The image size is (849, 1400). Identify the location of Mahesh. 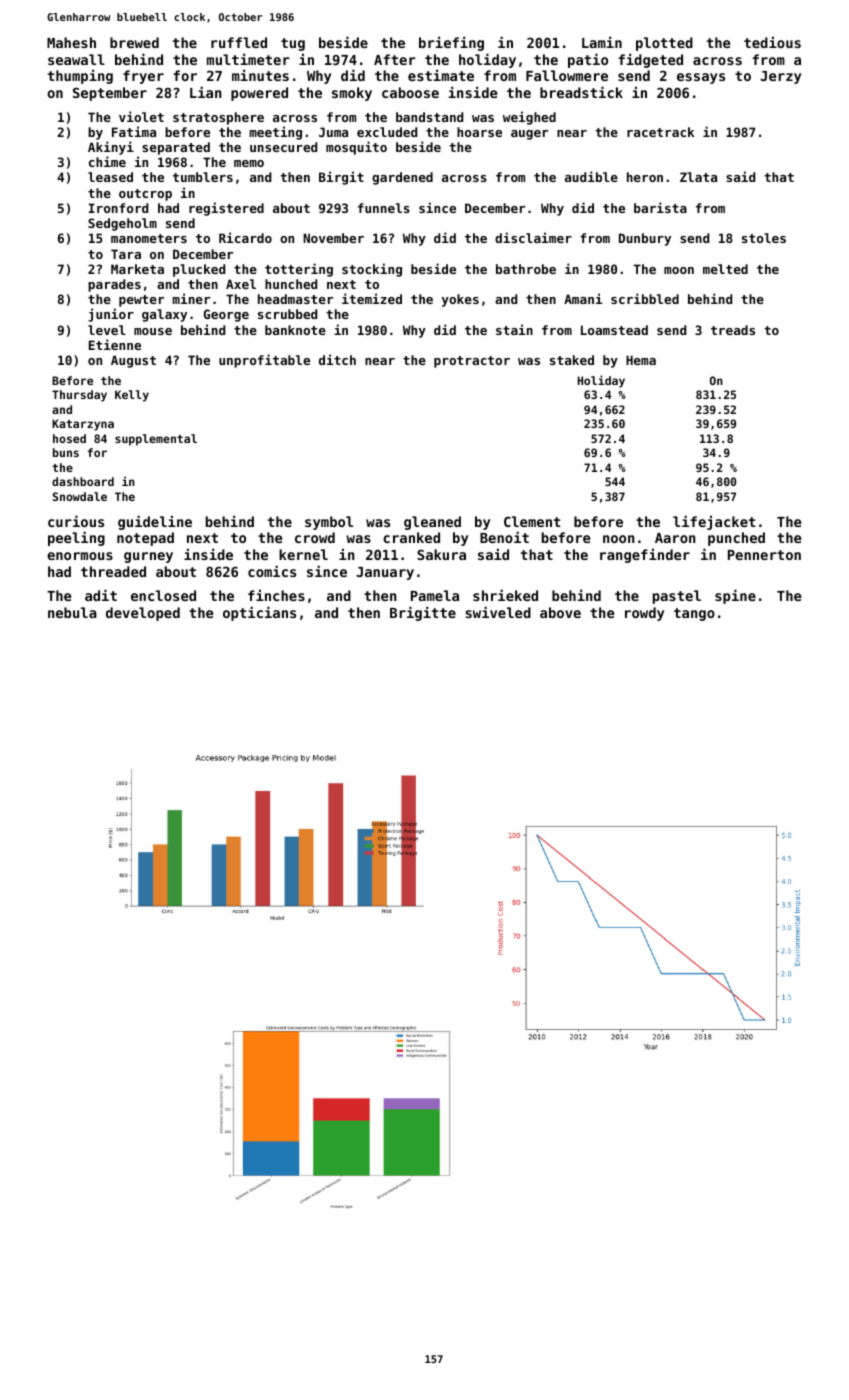
(71, 42).
